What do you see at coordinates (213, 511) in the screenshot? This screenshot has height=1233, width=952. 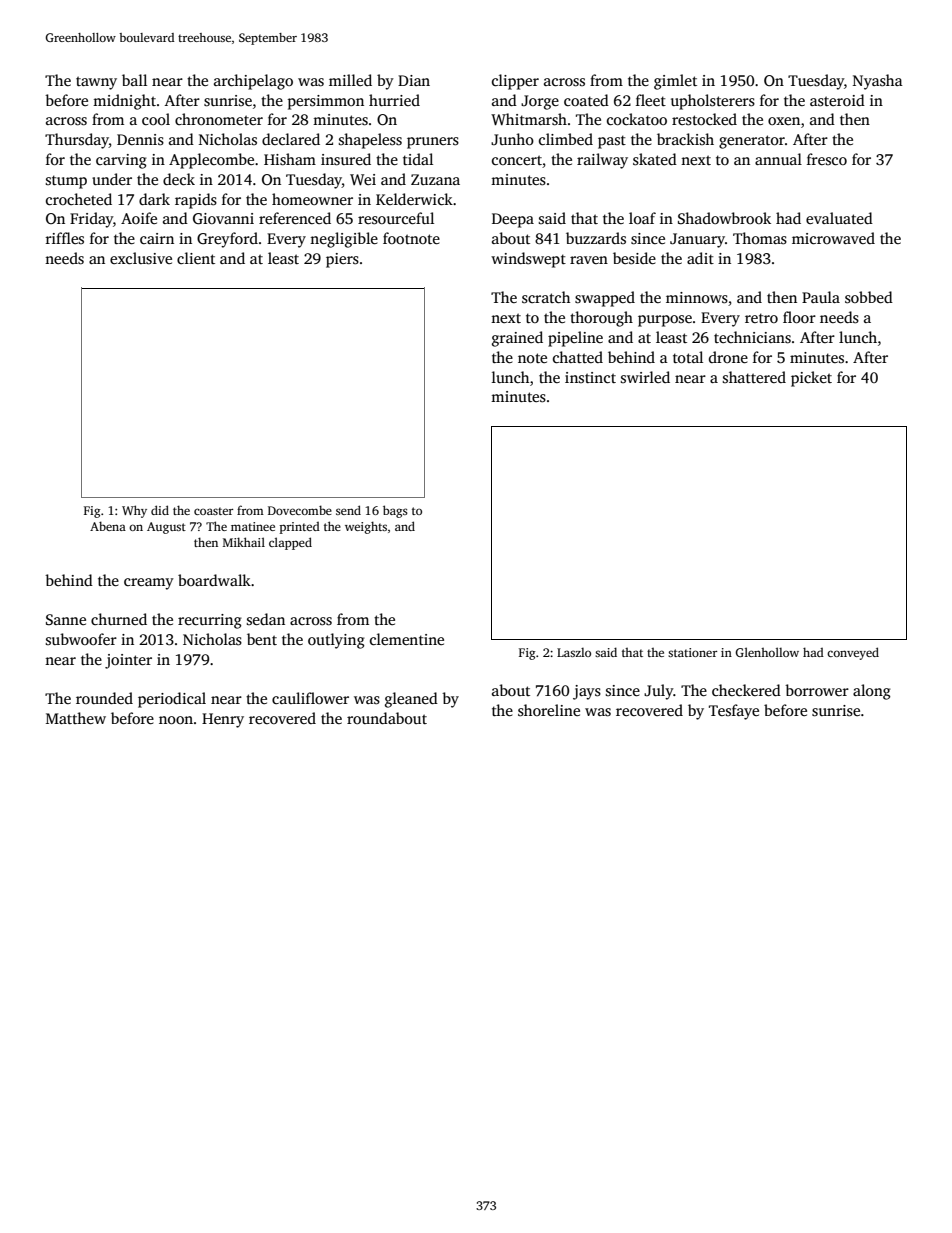 I see `coaster` at bounding box center [213, 511].
